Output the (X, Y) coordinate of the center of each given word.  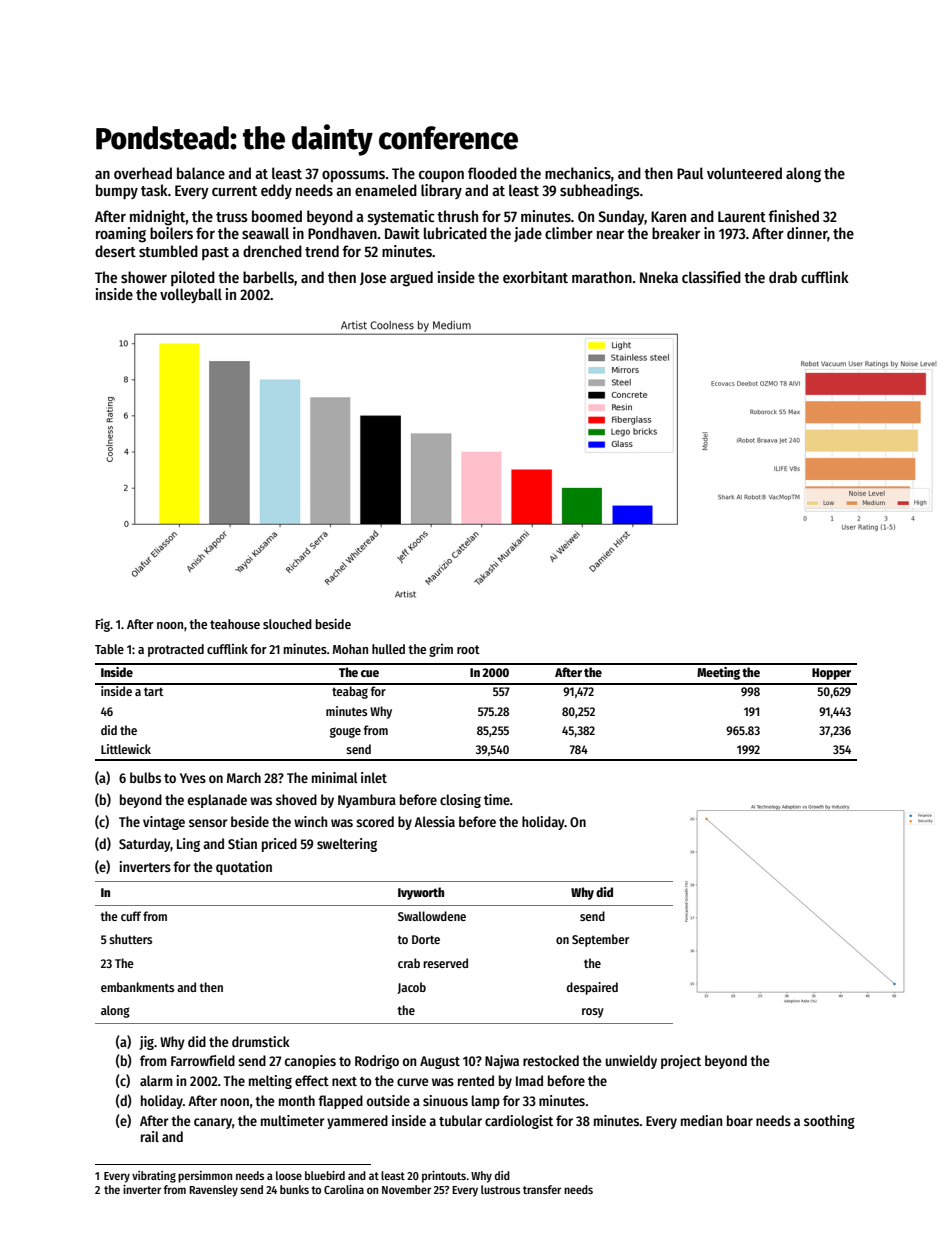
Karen (668, 216)
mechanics (578, 173)
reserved (445, 963)
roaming (121, 235)
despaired (592, 988)
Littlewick (126, 749)
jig (147, 1043)
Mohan (350, 649)
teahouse (235, 624)
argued (411, 279)
